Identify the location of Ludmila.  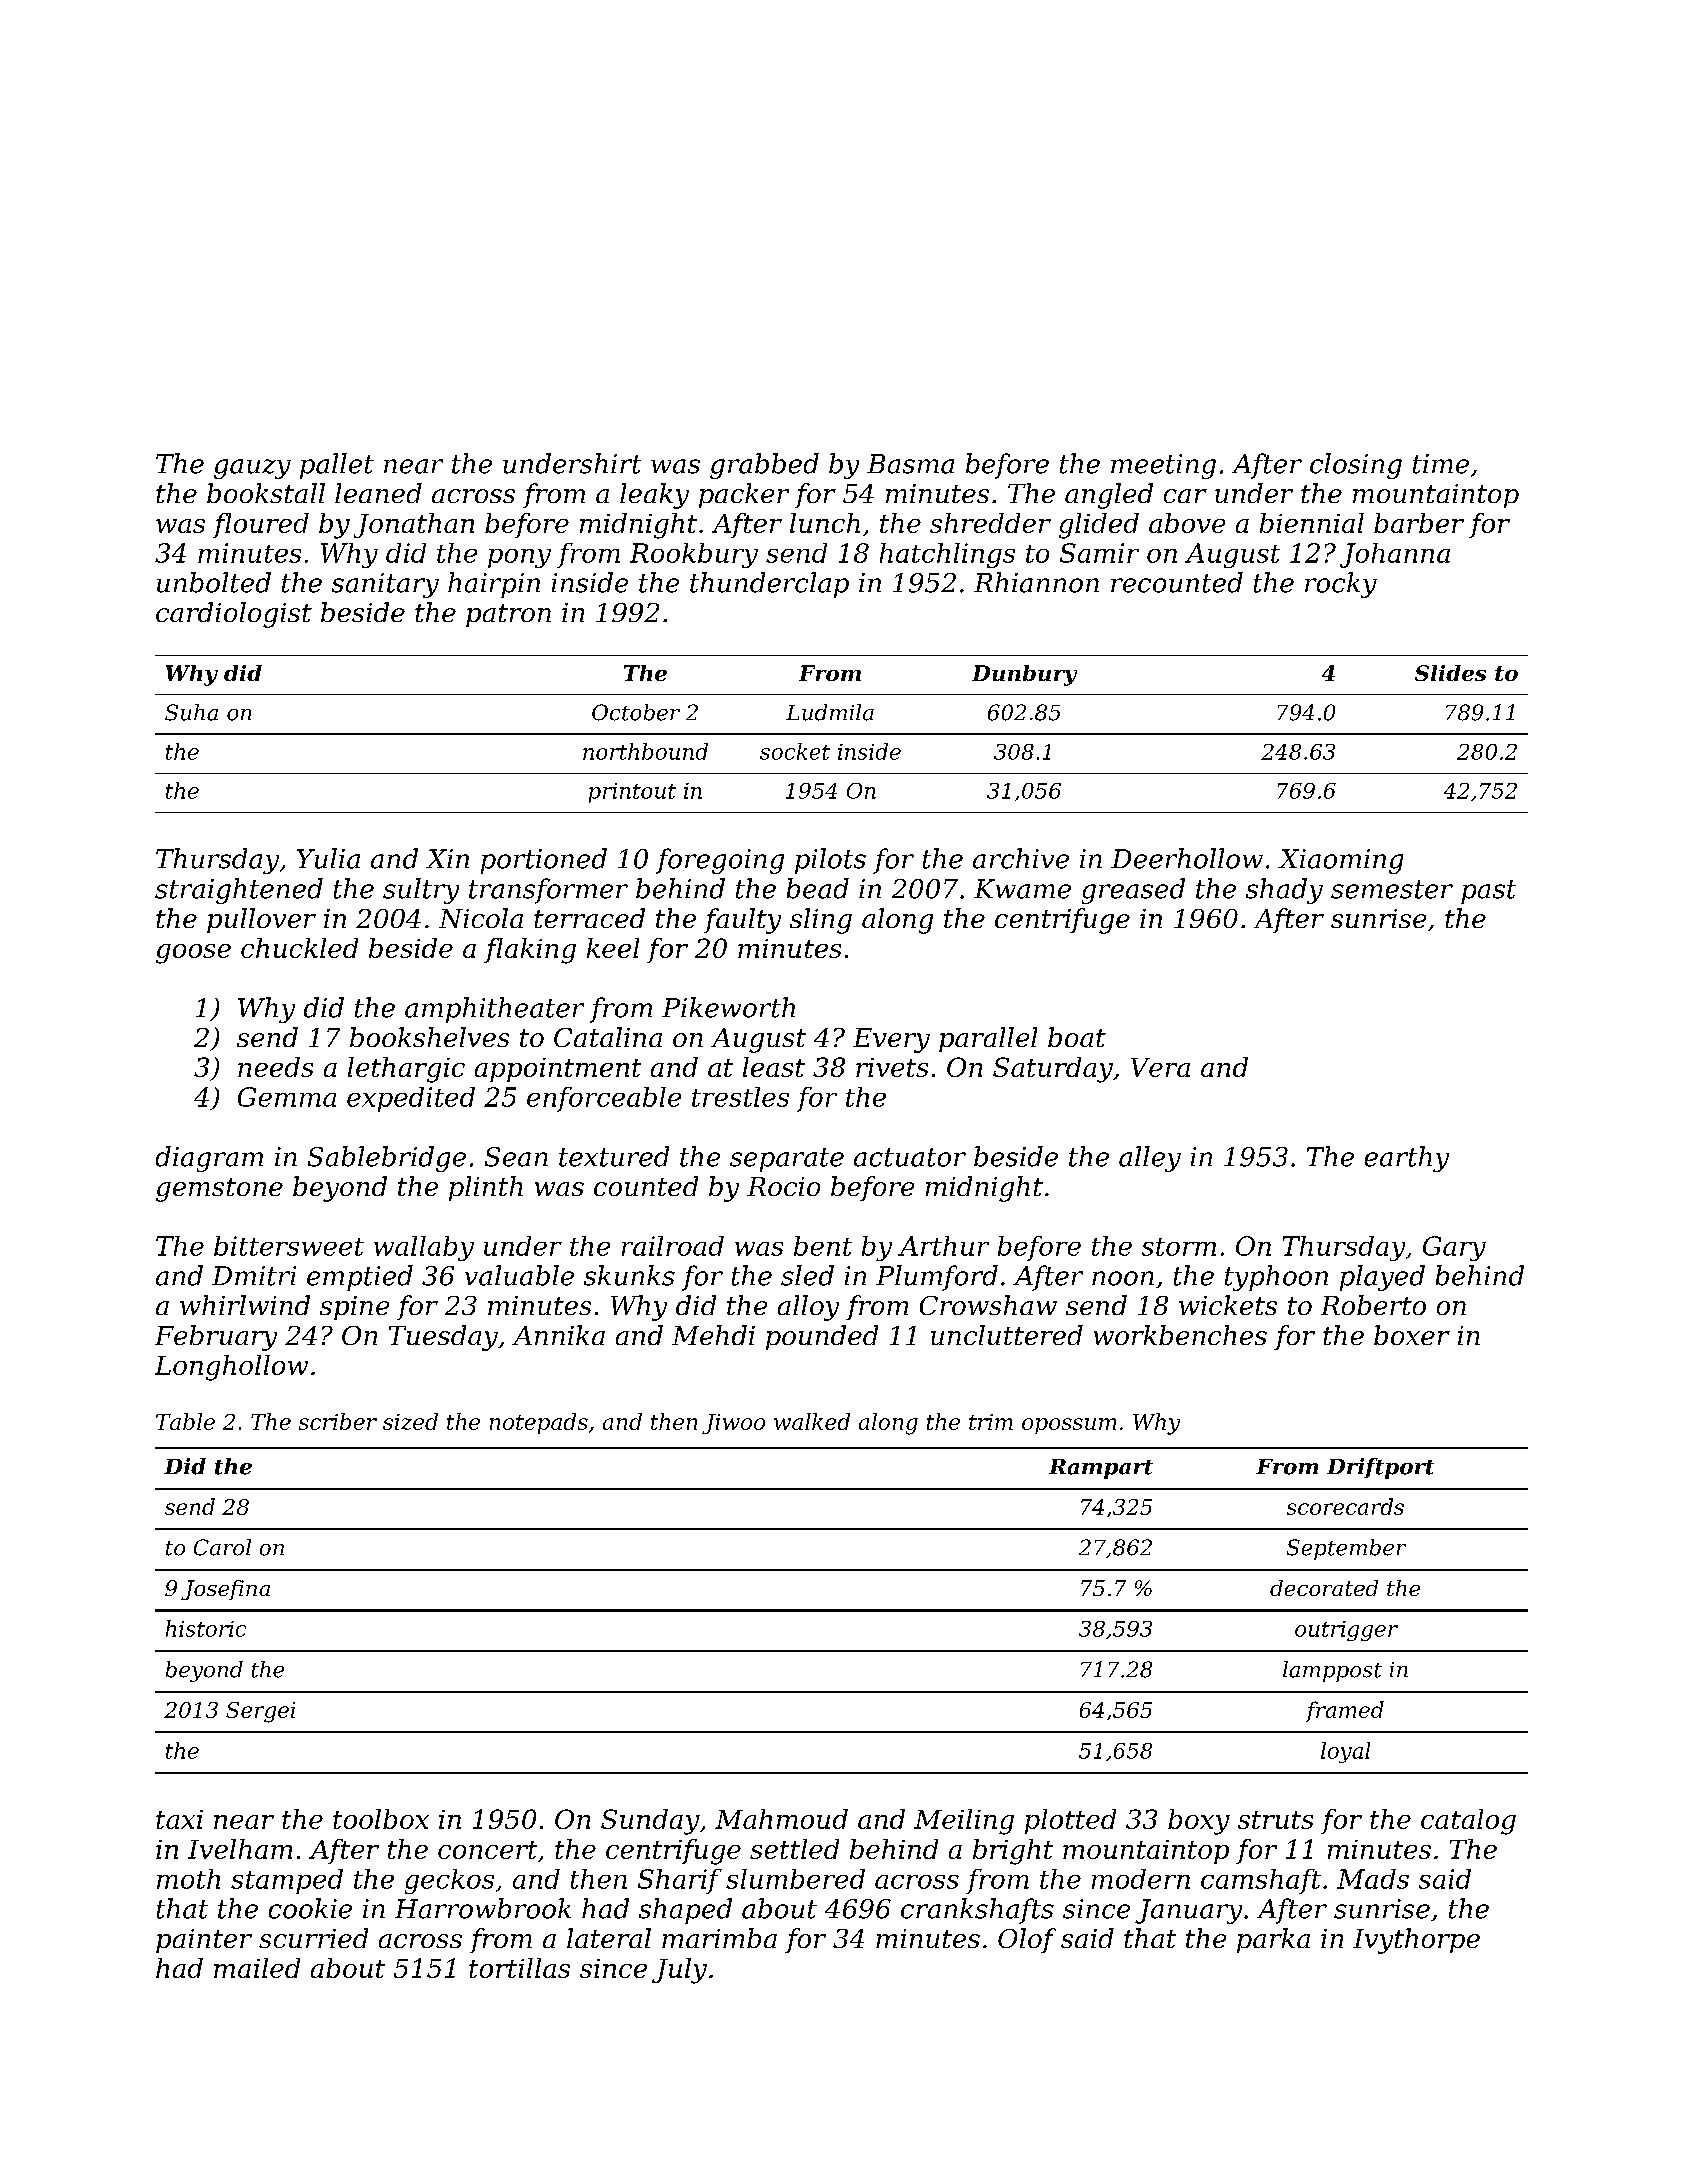
(830, 712).
